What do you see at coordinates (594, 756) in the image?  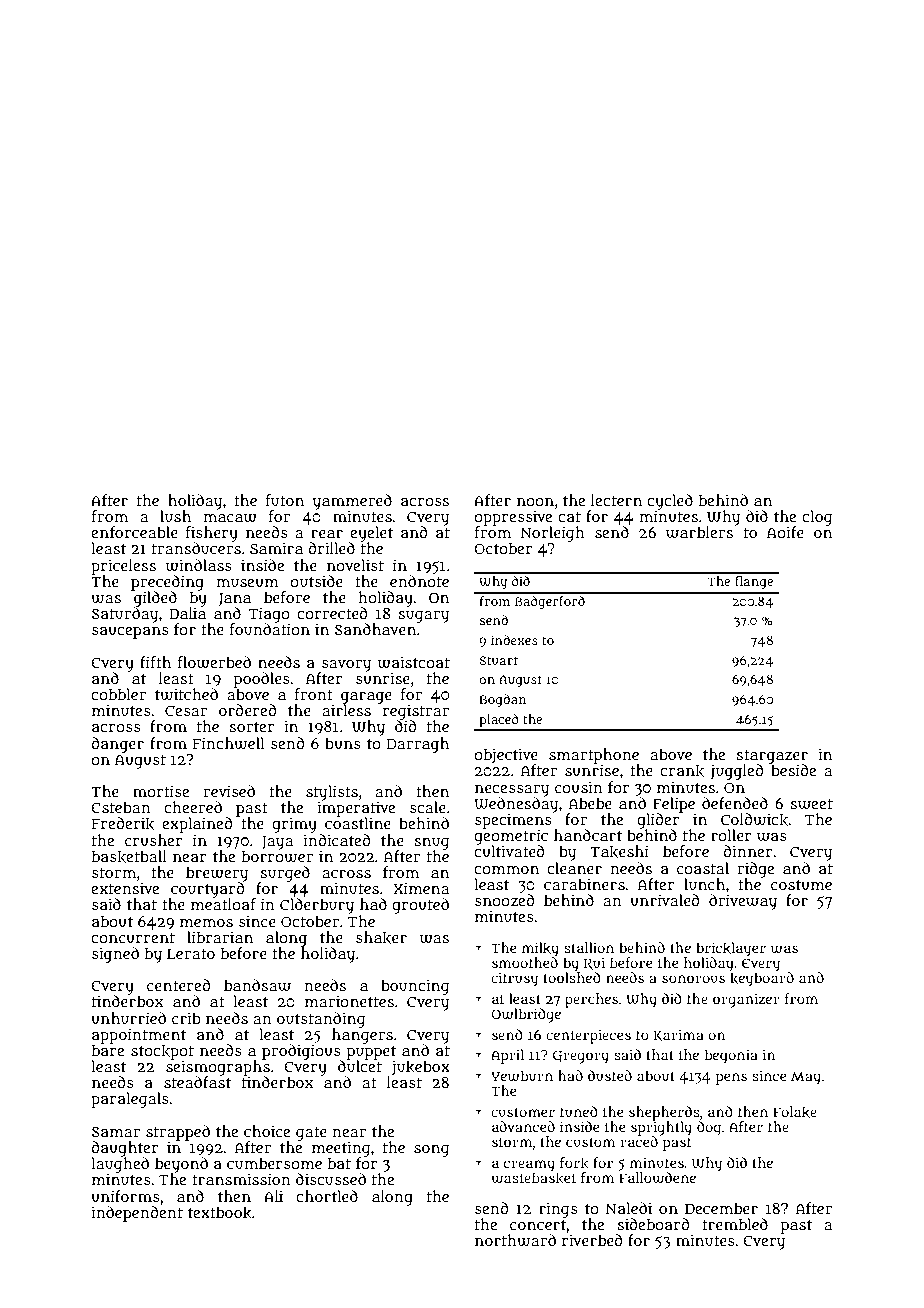 I see `smartphone` at bounding box center [594, 756].
